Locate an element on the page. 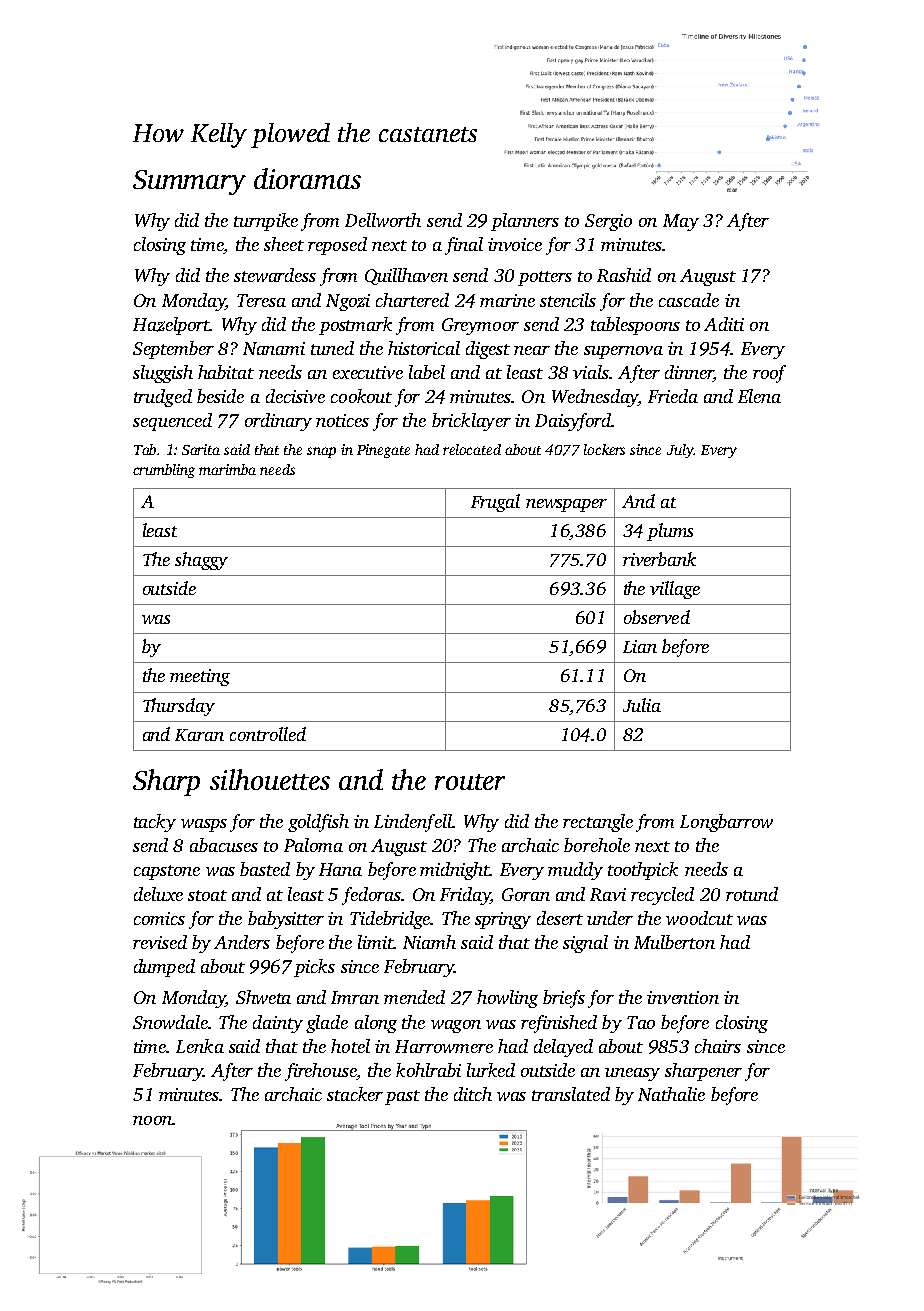 The height and width of the document is (1311, 924). Shweta is located at coordinates (263, 997).
